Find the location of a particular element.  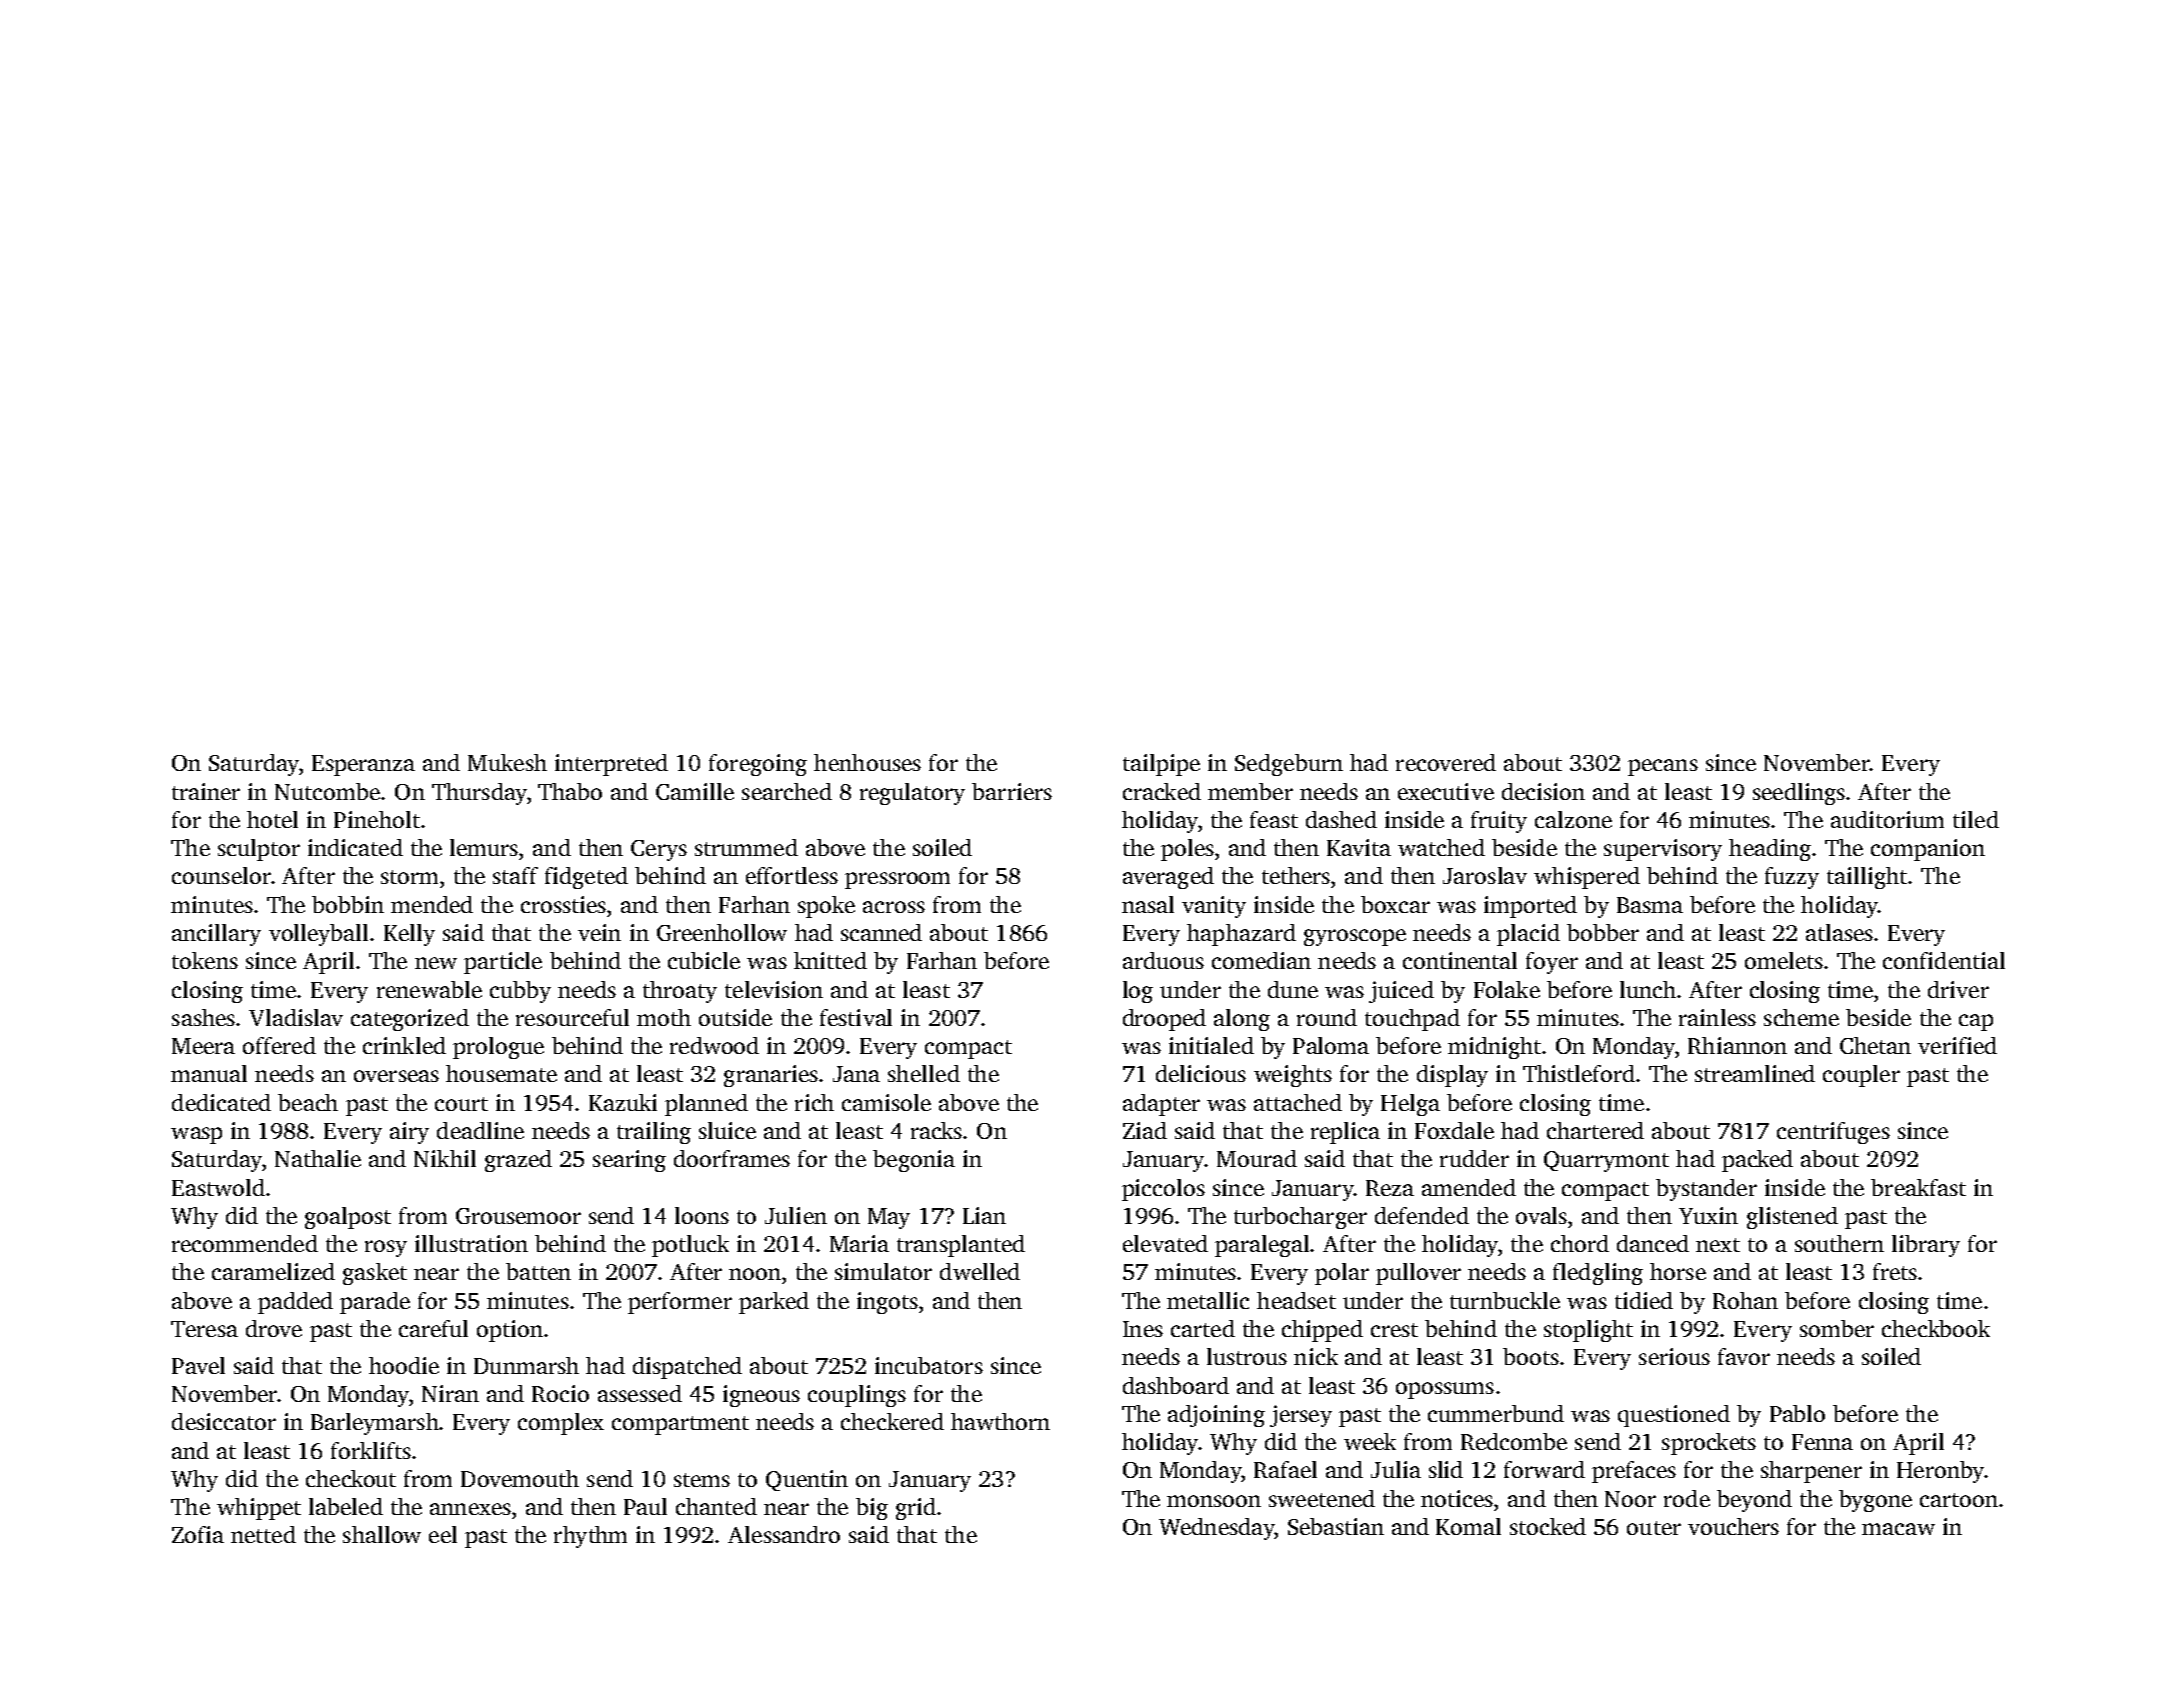

indicated is located at coordinates (355, 847).
